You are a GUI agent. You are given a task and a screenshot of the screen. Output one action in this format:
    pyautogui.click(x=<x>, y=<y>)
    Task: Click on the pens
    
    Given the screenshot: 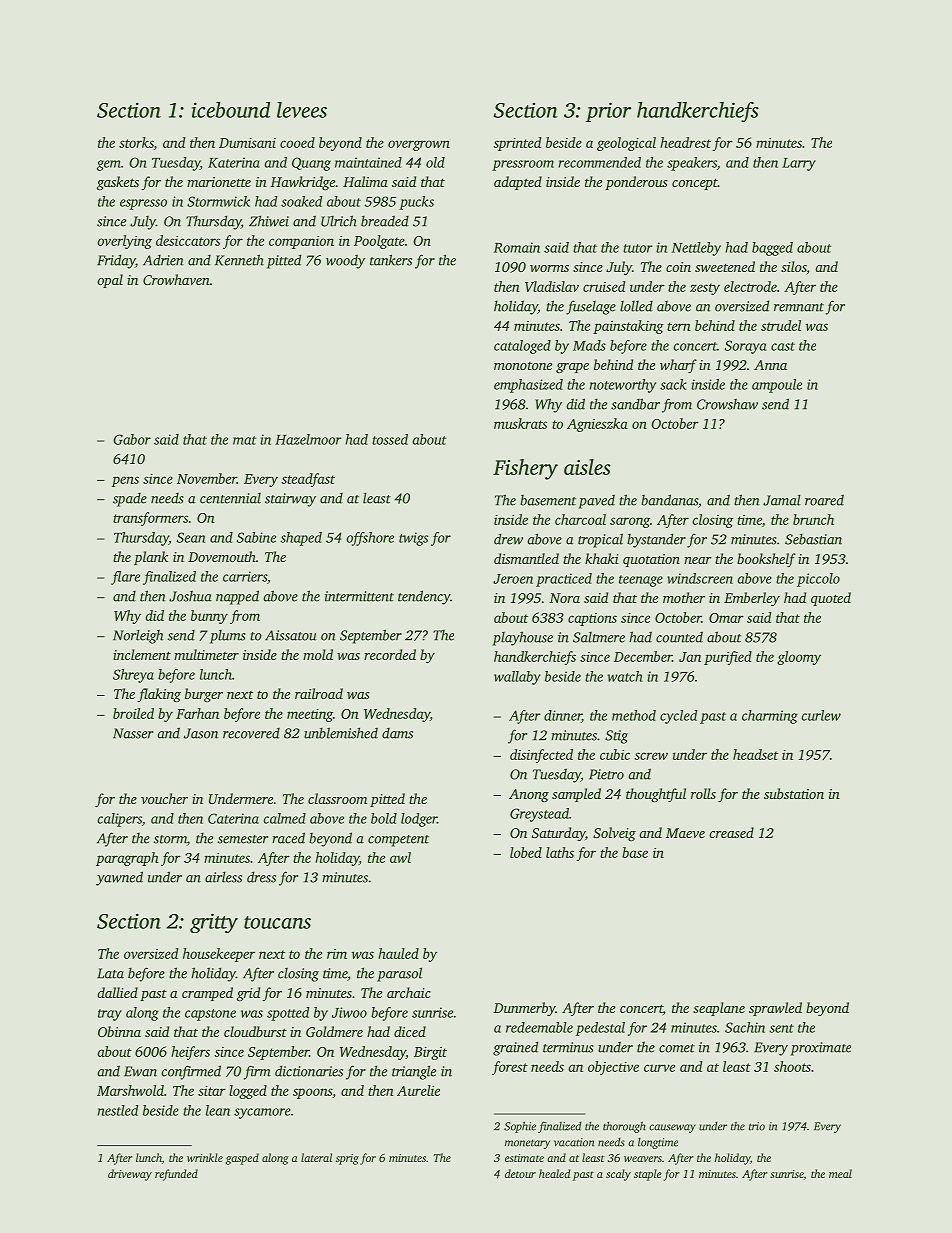 What is the action you would take?
    pyautogui.click(x=125, y=481)
